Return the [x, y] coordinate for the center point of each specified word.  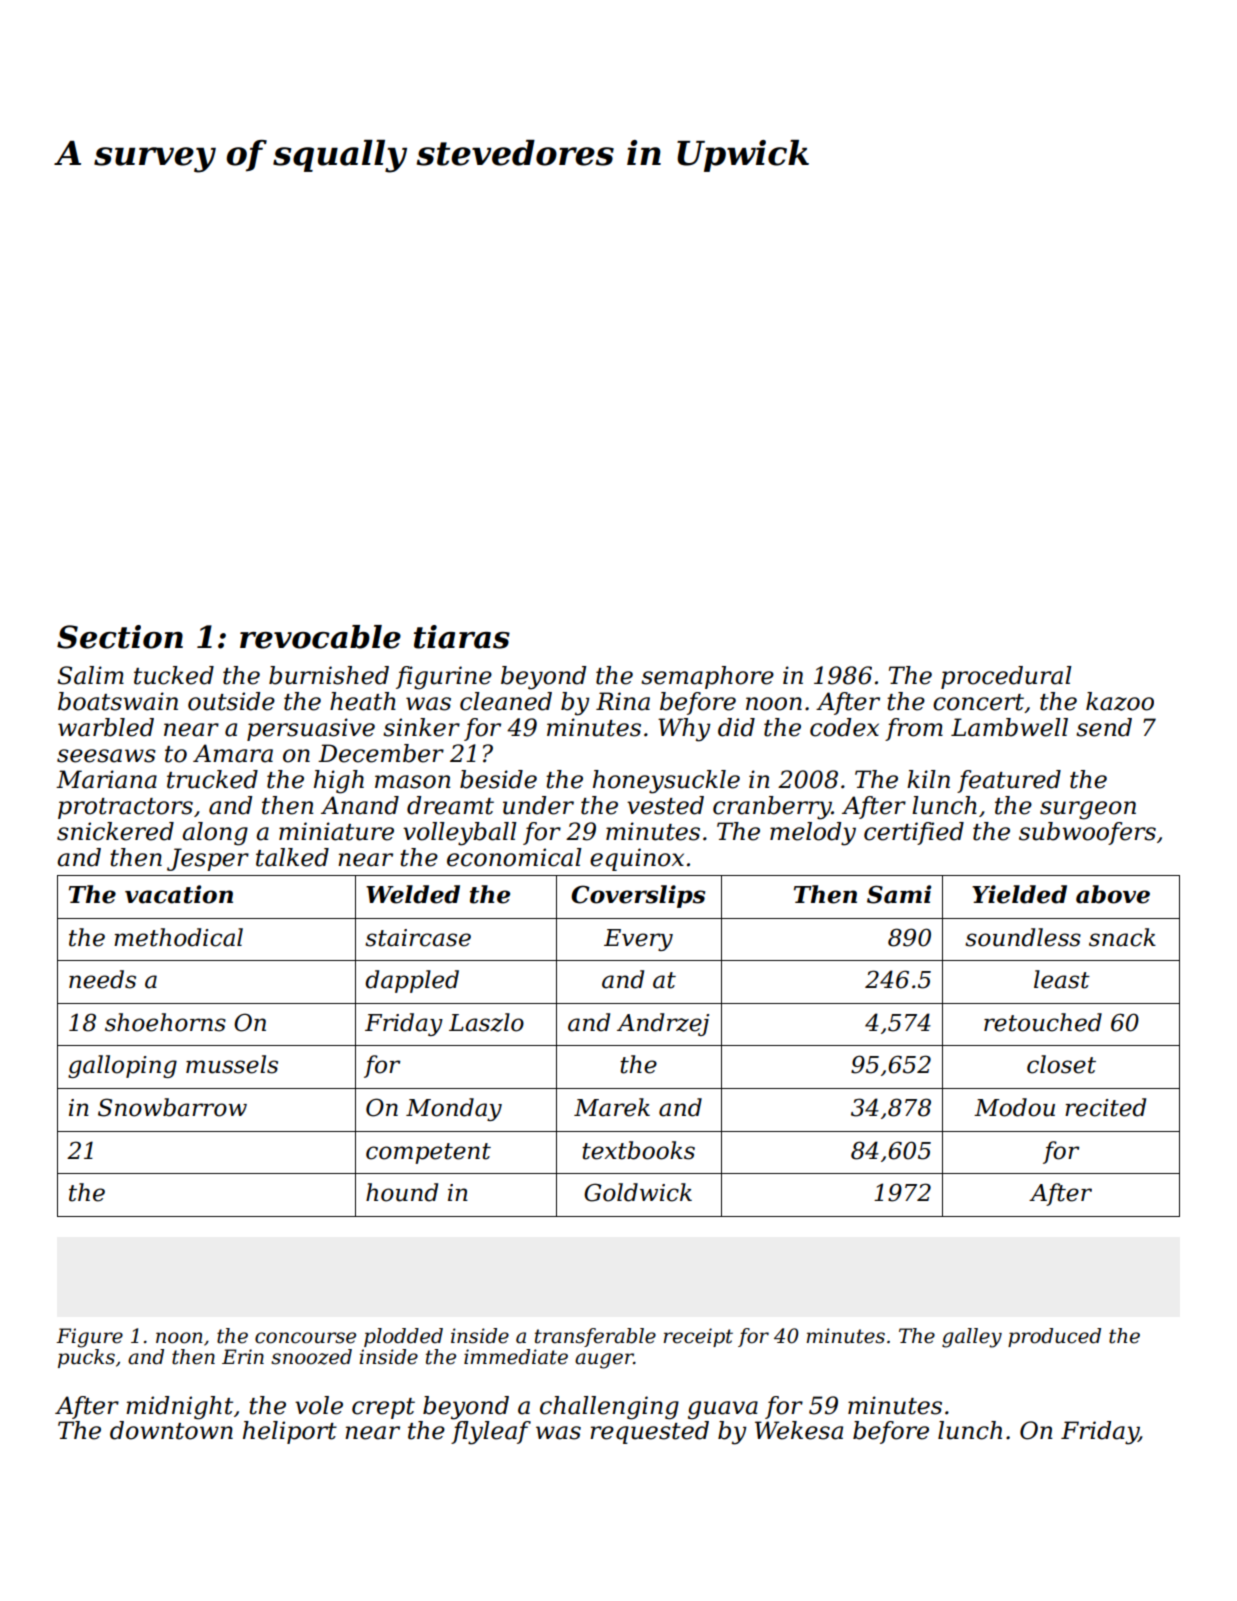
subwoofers [1087, 833]
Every [638, 940]
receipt [698, 1337]
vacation [179, 894]
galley [972, 1338]
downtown [171, 1430]
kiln [928, 779]
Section [120, 637]
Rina [623, 701]
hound [402, 1192]
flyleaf [491, 1433]
